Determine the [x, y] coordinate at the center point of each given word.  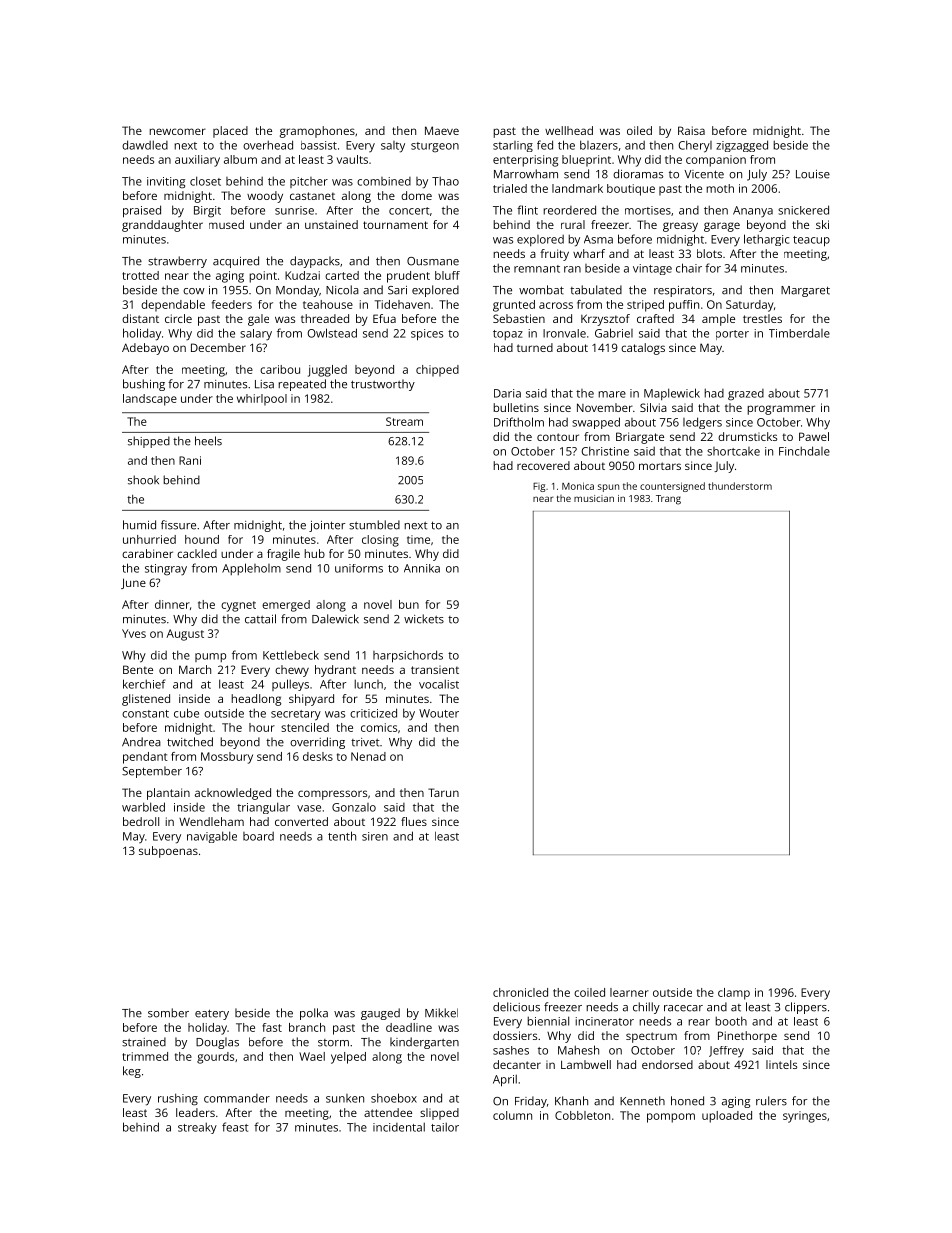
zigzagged [742, 146]
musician [594, 498]
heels [208, 441]
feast [235, 1127]
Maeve [442, 130]
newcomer [177, 131]
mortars [660, 466]
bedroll [141, 821]
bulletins [516, 407]
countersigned [672, 487]
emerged [286, 606]
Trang [668, 500]
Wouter [439, 713]
